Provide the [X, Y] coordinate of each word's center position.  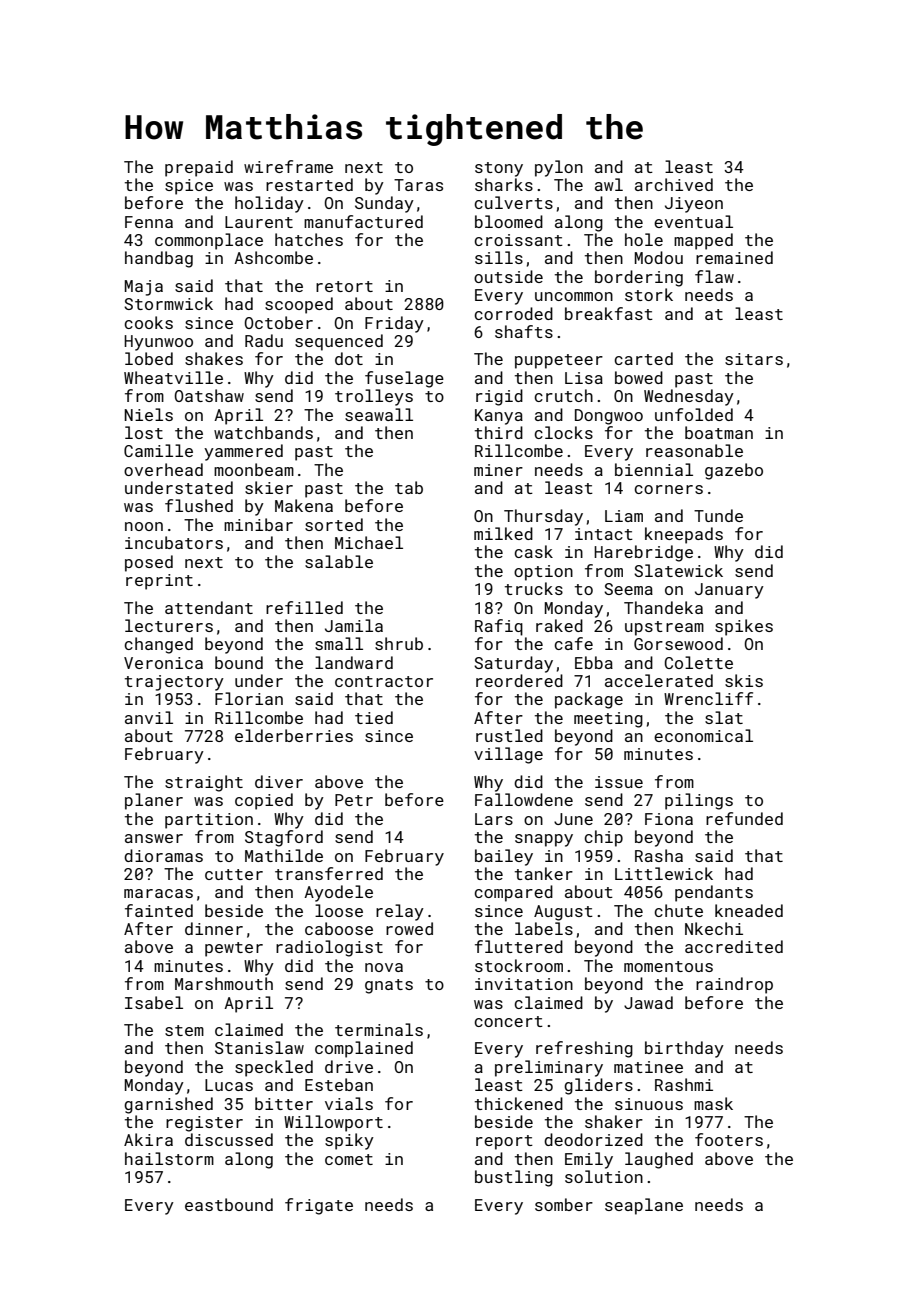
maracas [158, 893]
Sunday [384, 204]
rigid [499, 397]
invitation [524, 984]
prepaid [199, 168]
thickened [519, 1103]
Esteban [339, 1084]
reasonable [694, 450]
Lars [494, 819]
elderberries [294, 735]
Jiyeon [694, 205]
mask [713, 1103]
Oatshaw [209, 395]
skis [744, 680]
